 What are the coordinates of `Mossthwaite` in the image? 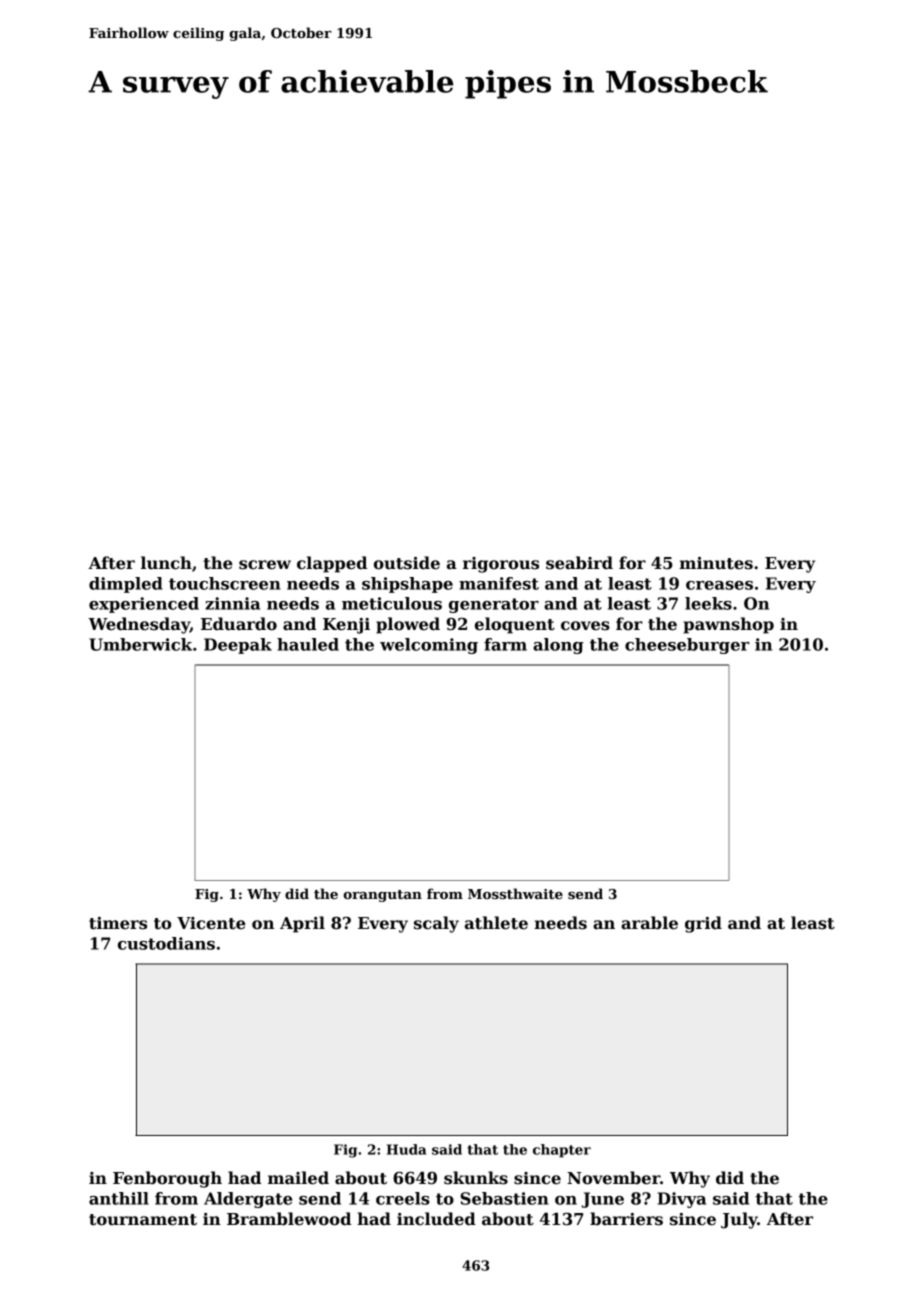 It's located at (515, 893).
